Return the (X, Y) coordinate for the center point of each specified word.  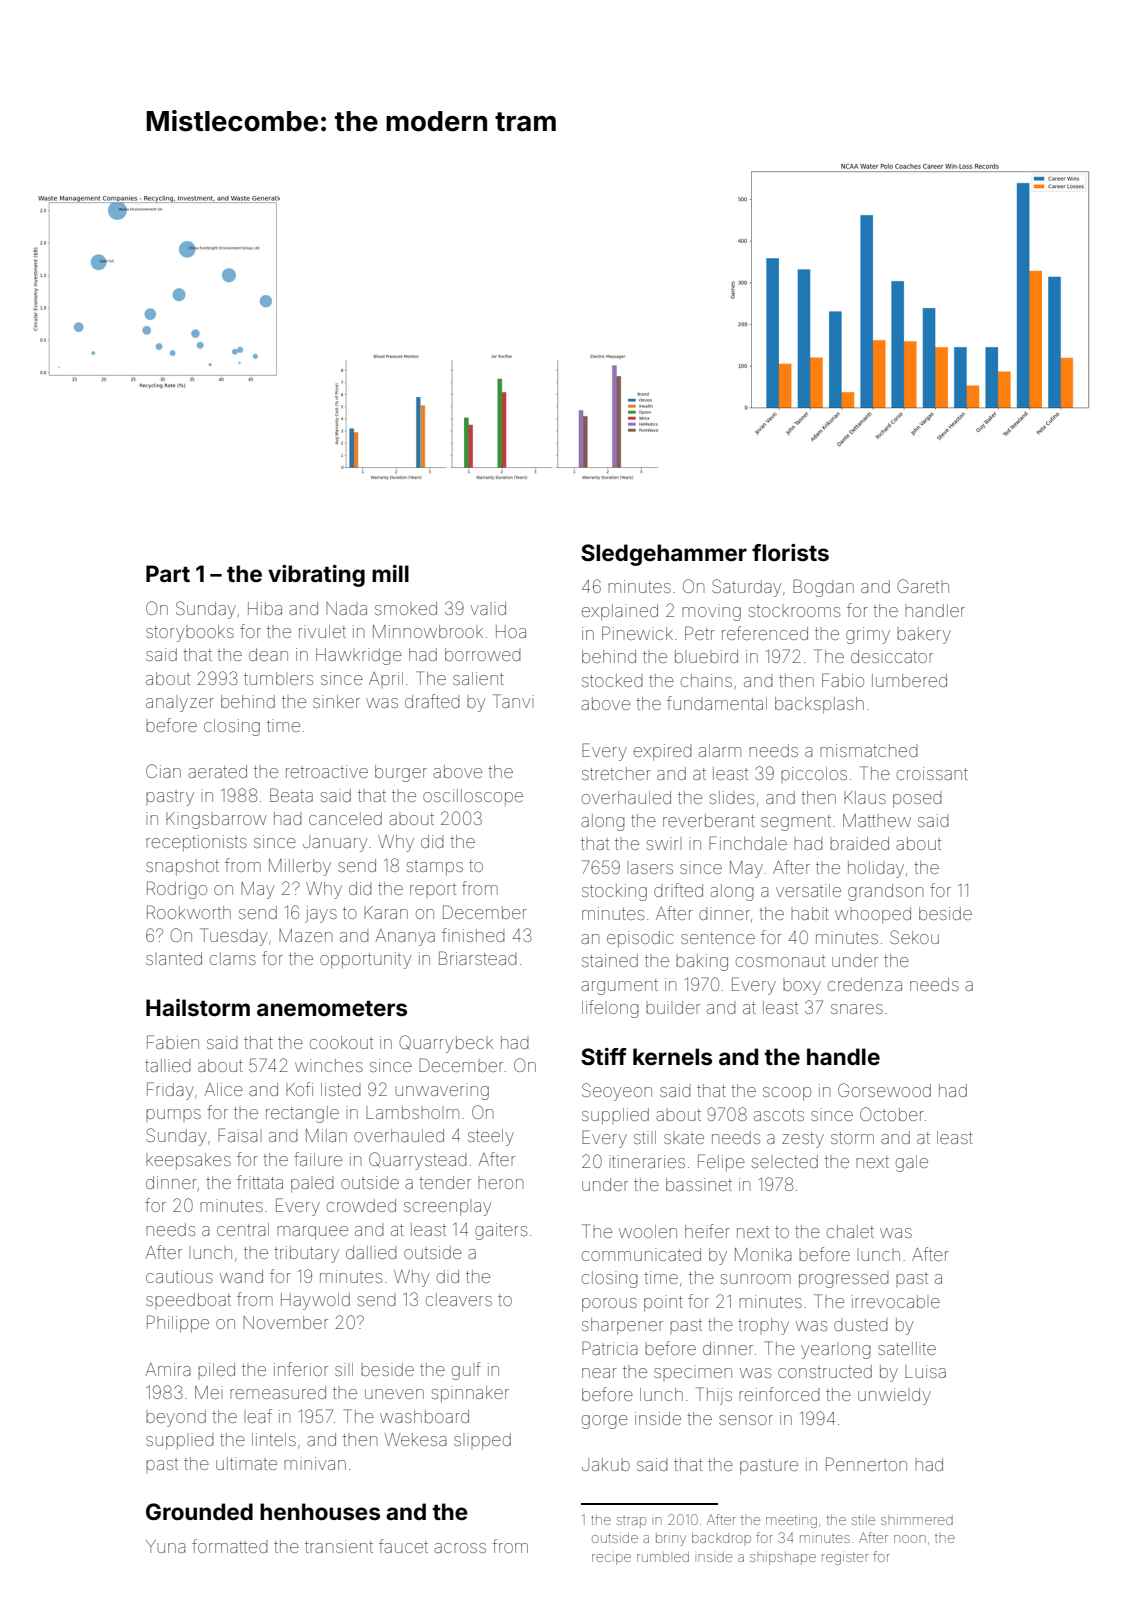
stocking (614, 892)
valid (488, 608)
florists (790, 553)
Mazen (305, 935)
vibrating (316, 576)
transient (339, 1546)
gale (912, 1163)
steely (491, 1137)
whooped (873, 915)
